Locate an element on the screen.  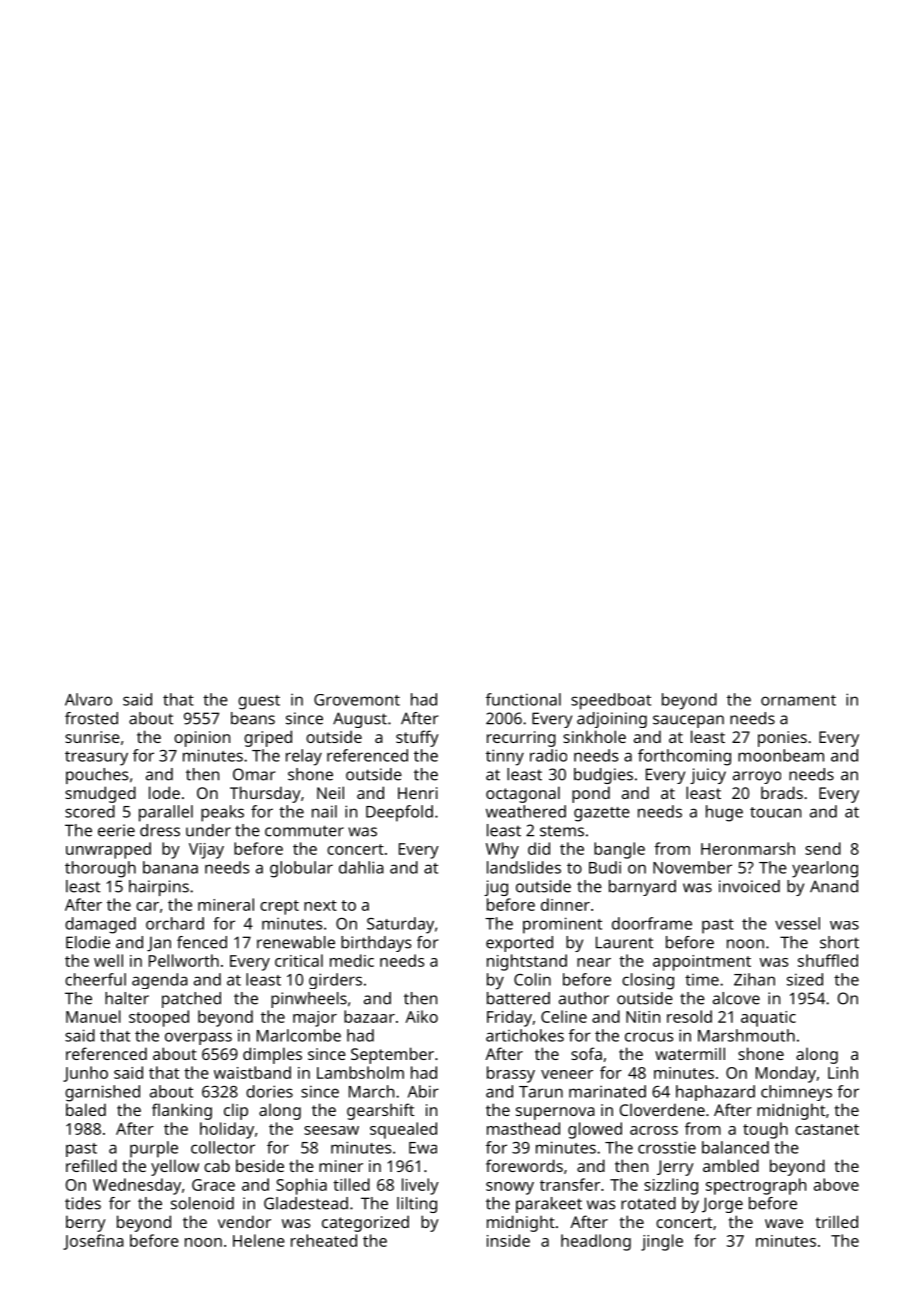
bangle is located at coordinates (619, 850).
